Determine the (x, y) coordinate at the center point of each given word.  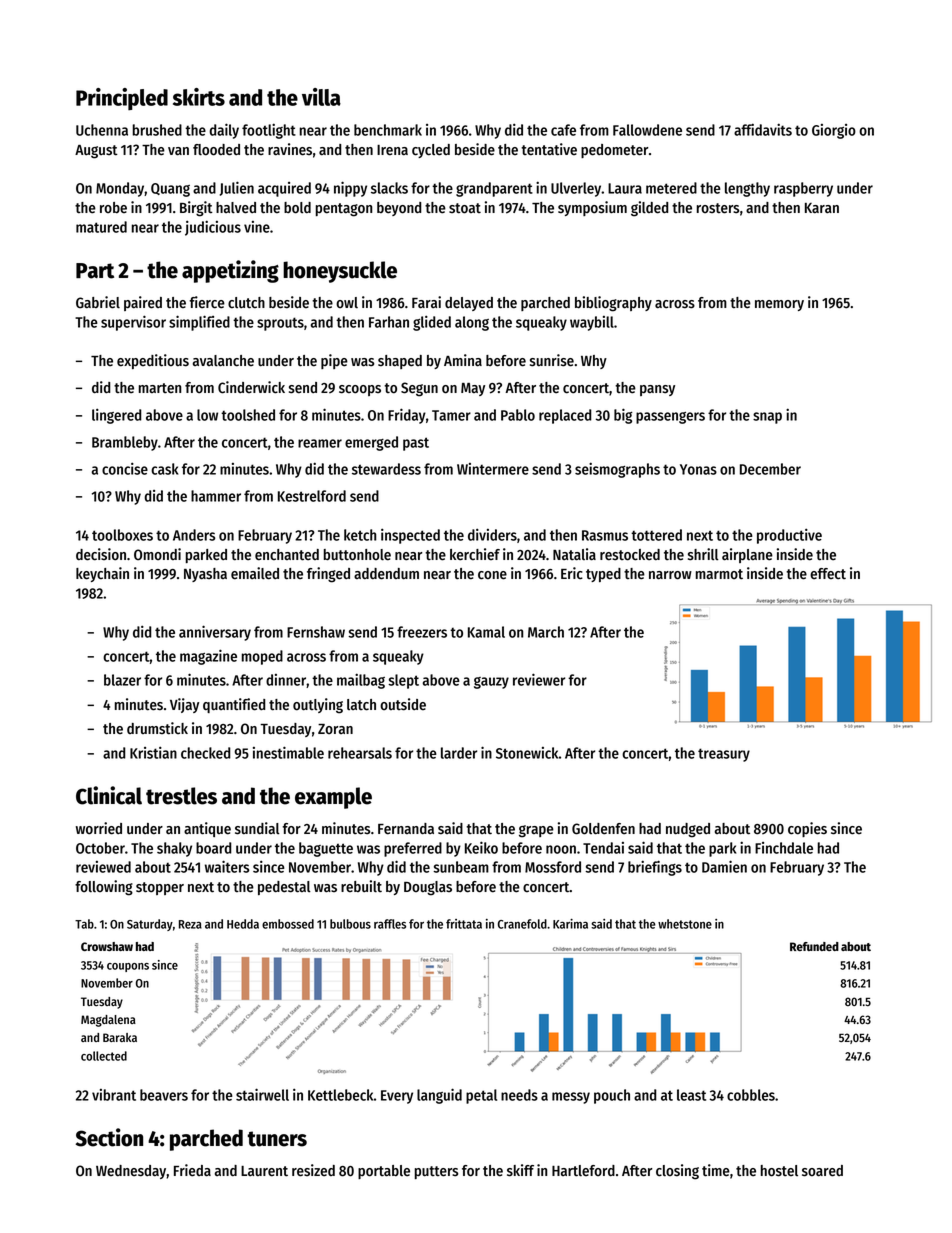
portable (384, 1172)
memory (779, 305)
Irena (392, 150)
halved (236, 208)
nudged (688, 830)
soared (822, 1171)
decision (101, 554)
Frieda (192, 1170)
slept (403, 681)
